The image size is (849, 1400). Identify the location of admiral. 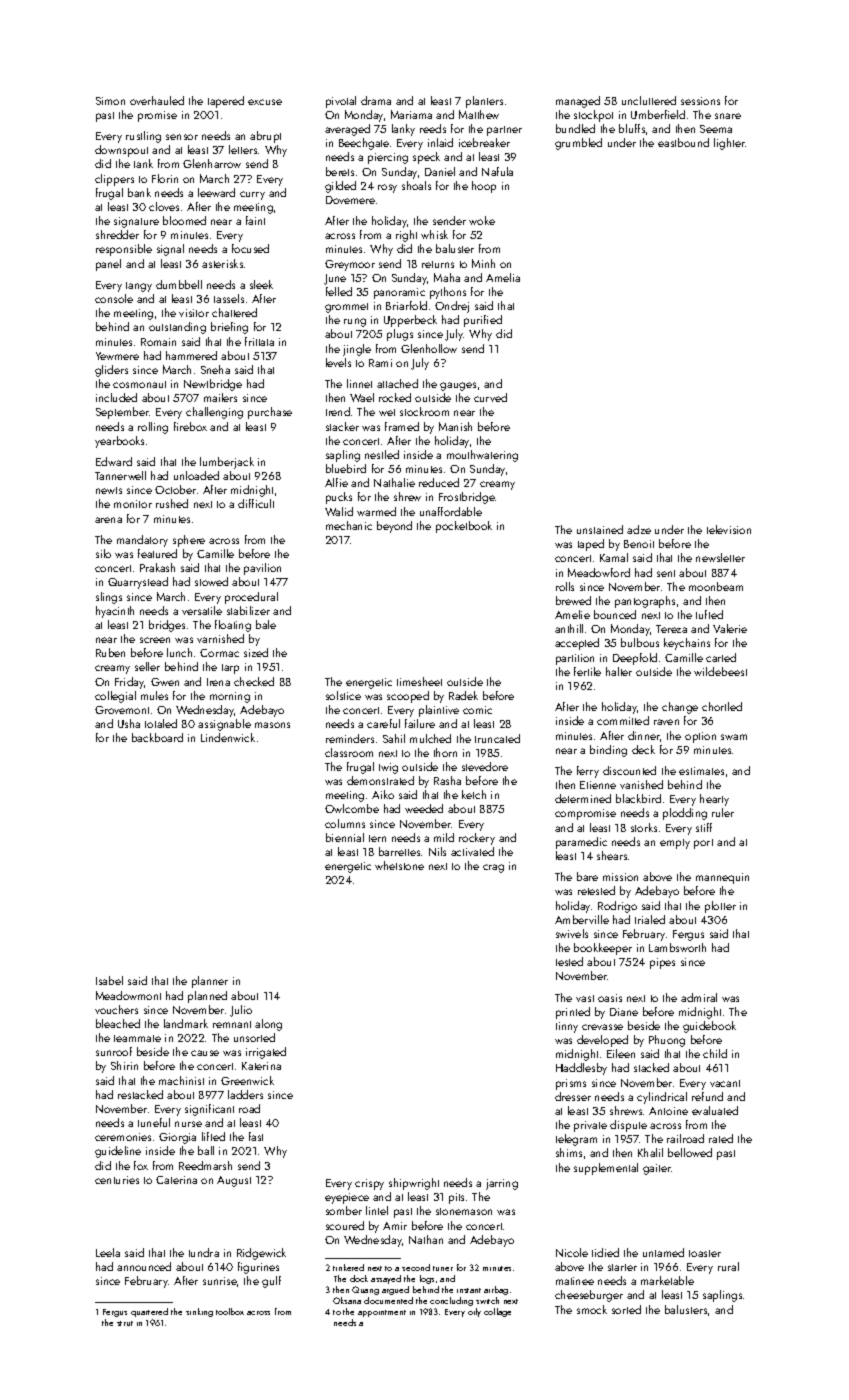
(699, 997).
